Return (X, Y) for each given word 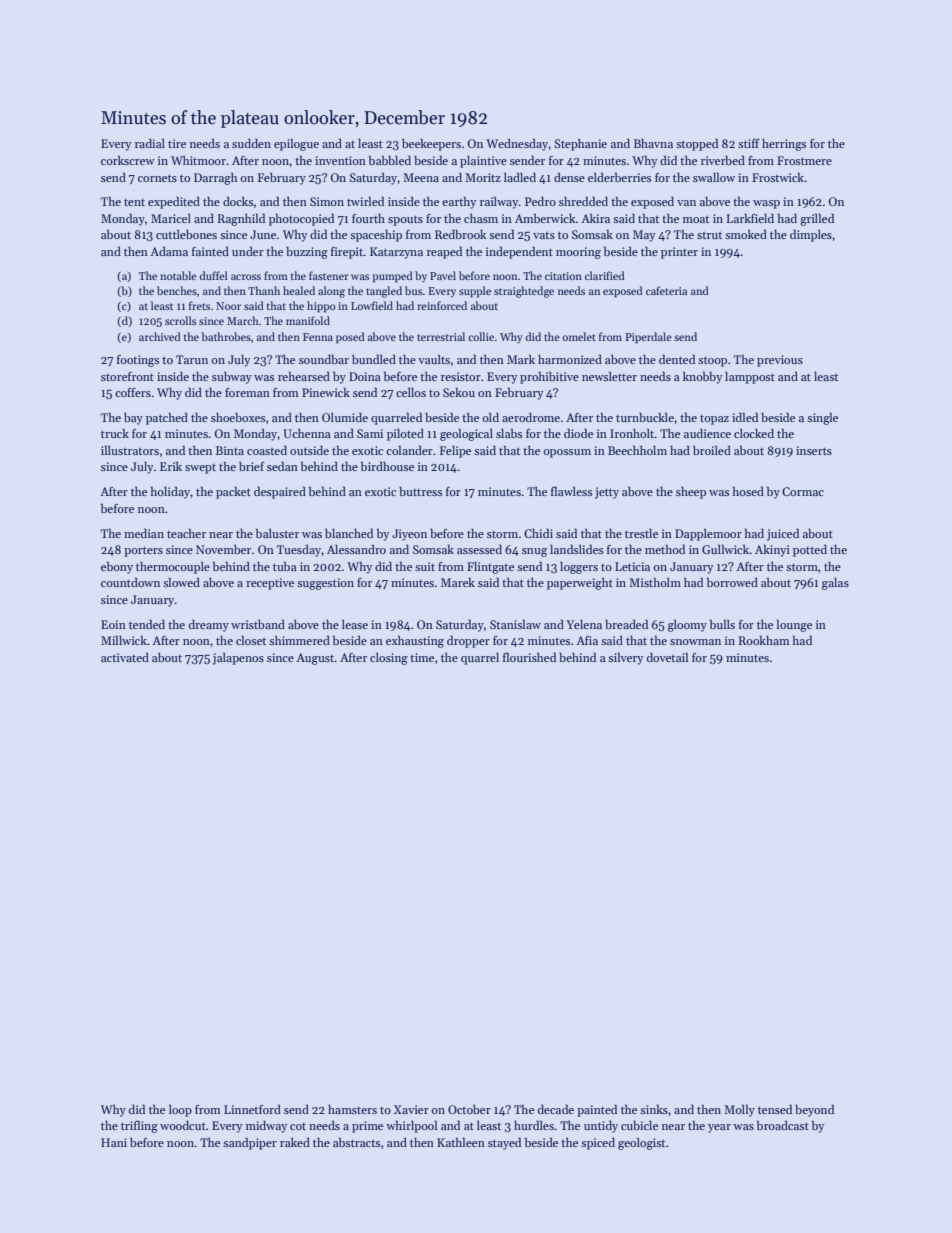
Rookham (764, 640)
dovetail (667, 657)
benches (177, 290)
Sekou (459, 392)
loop (180, 1110)
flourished (529, 657)
